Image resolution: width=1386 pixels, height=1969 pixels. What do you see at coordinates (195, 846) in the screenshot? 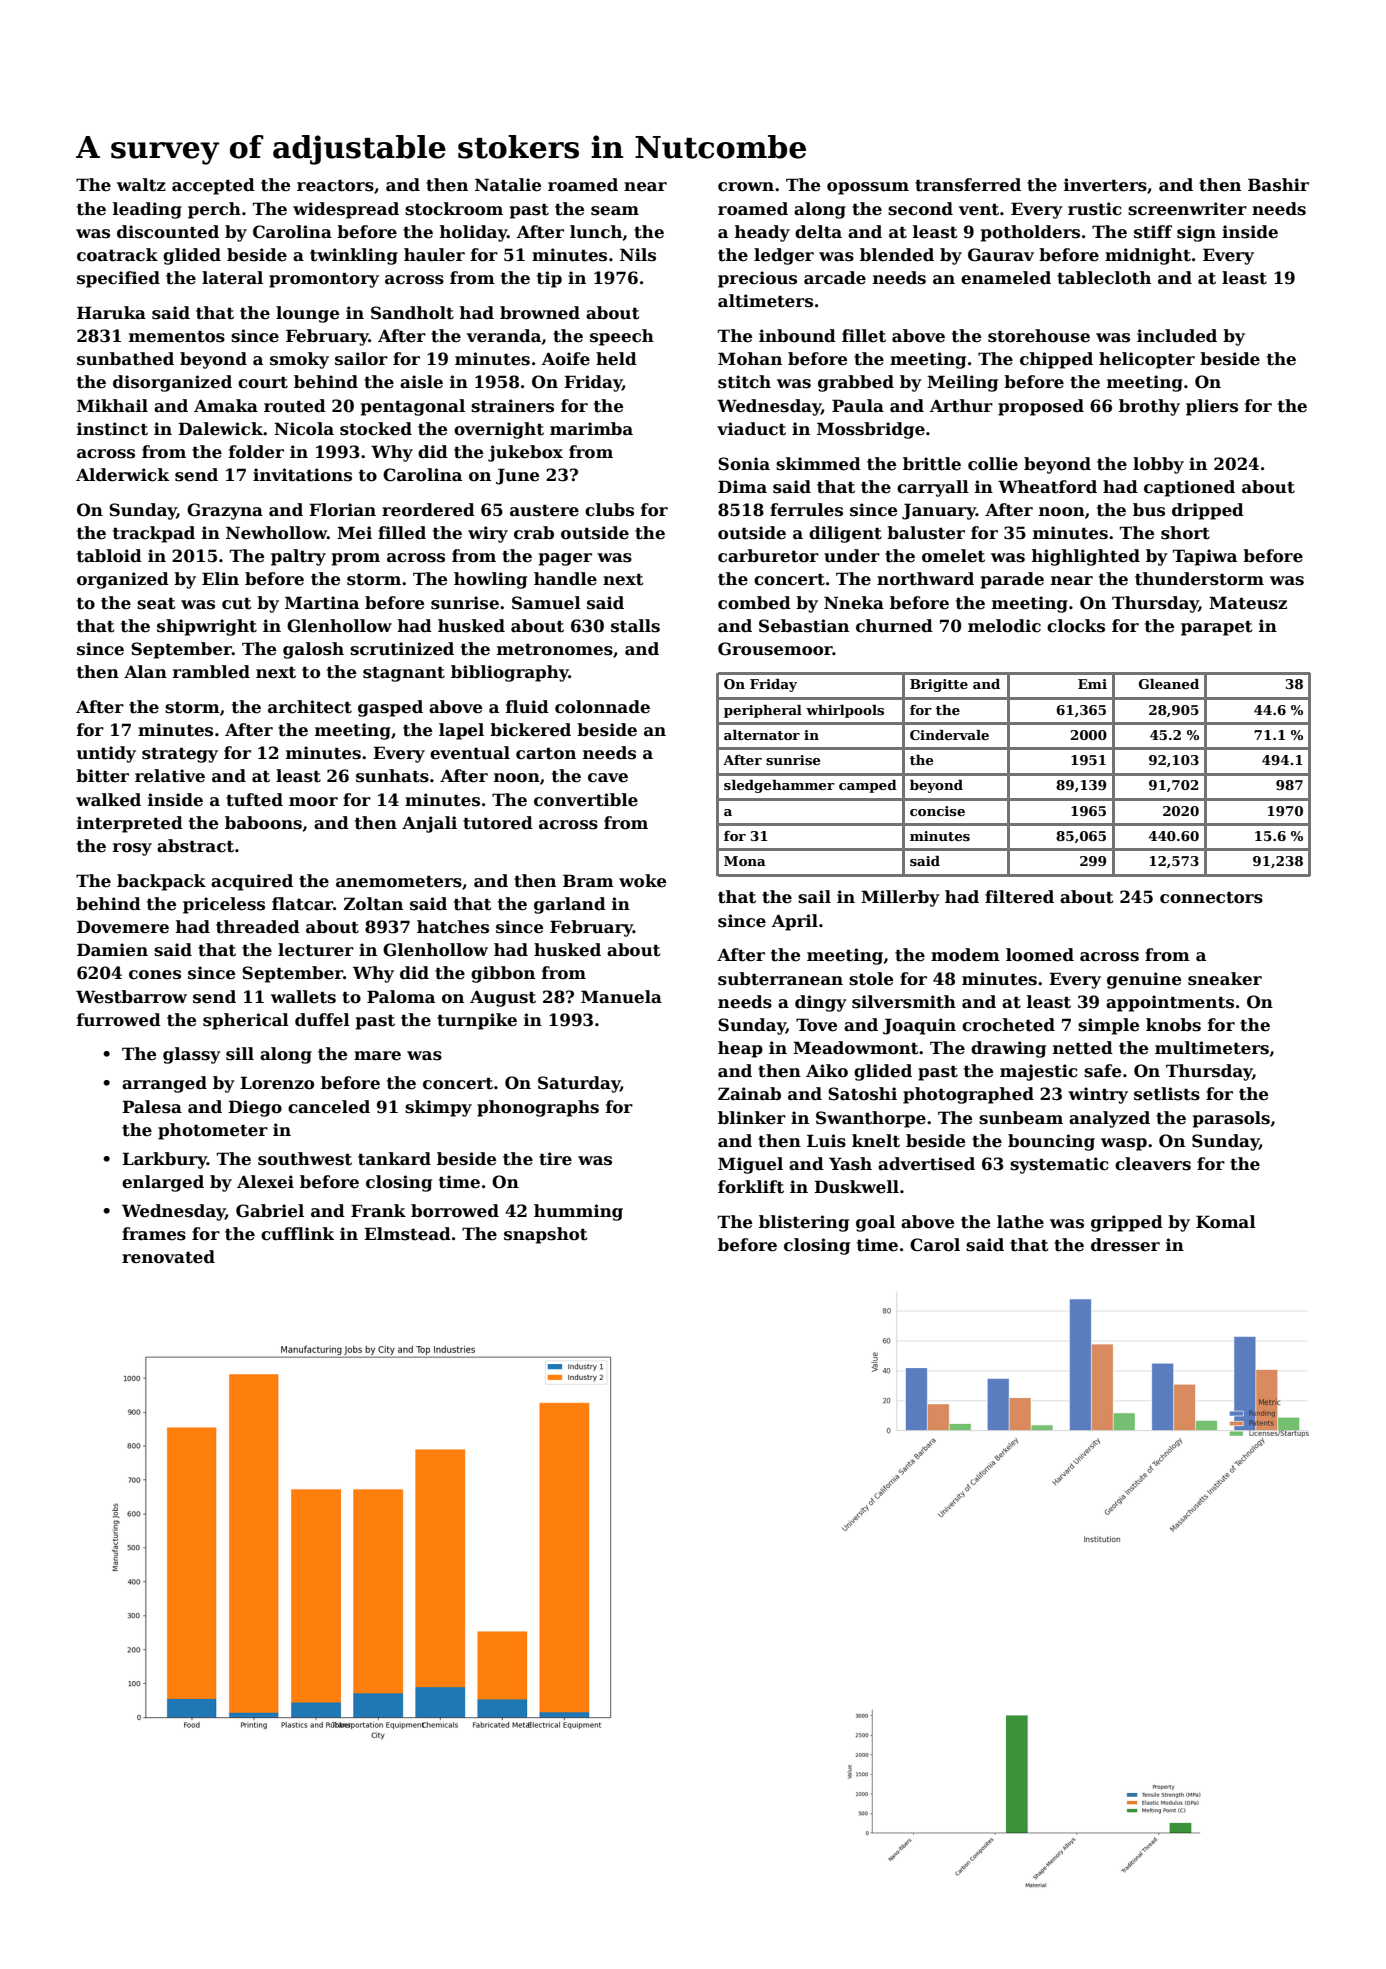
I see `abstract` at bounding box center [195, 846].
